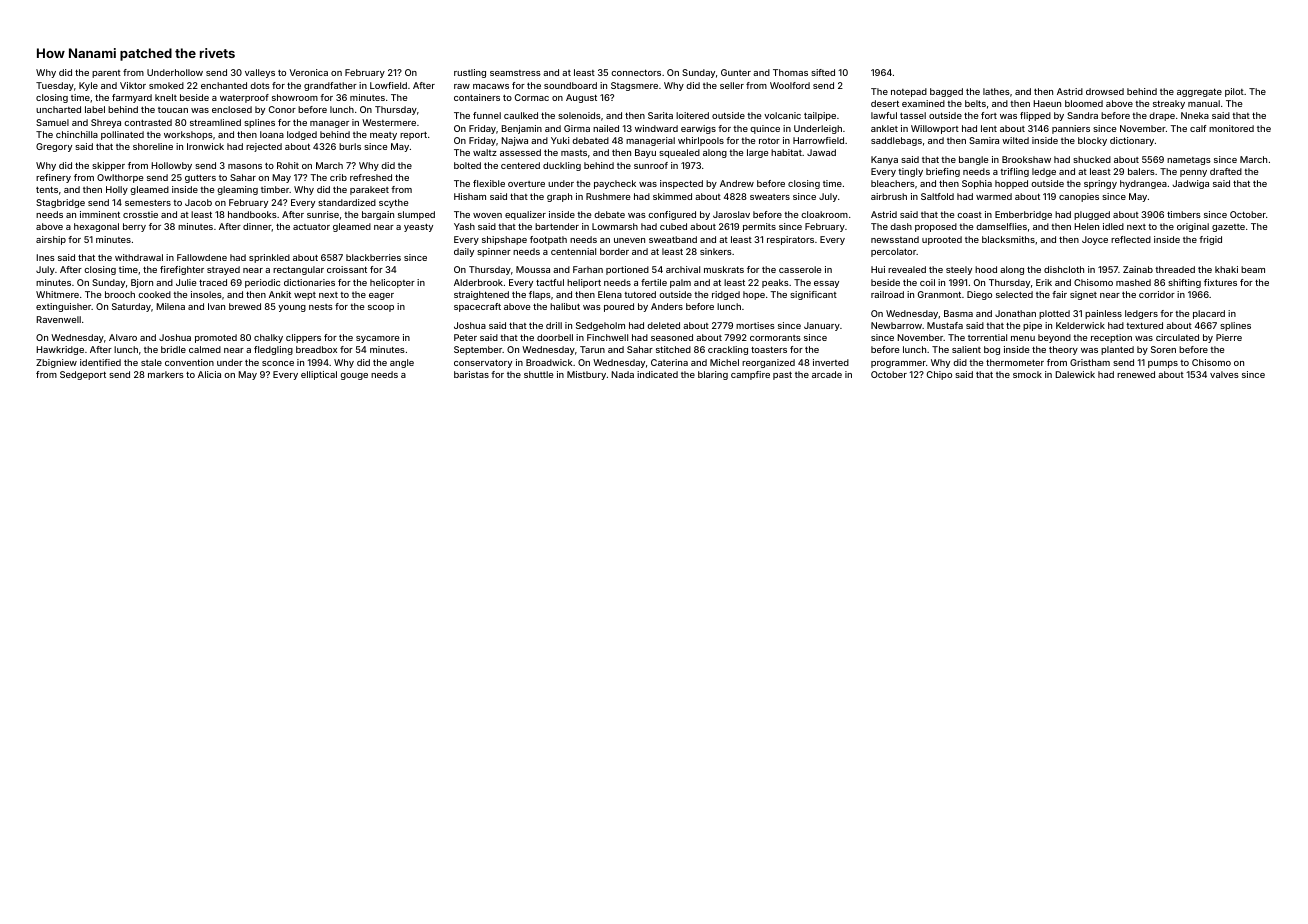 This screenshot has height=924, width=1308. What do you see at coordinates (216, 338) in the screenshot?
I see `promoted` at bounding box center [216, 338].
